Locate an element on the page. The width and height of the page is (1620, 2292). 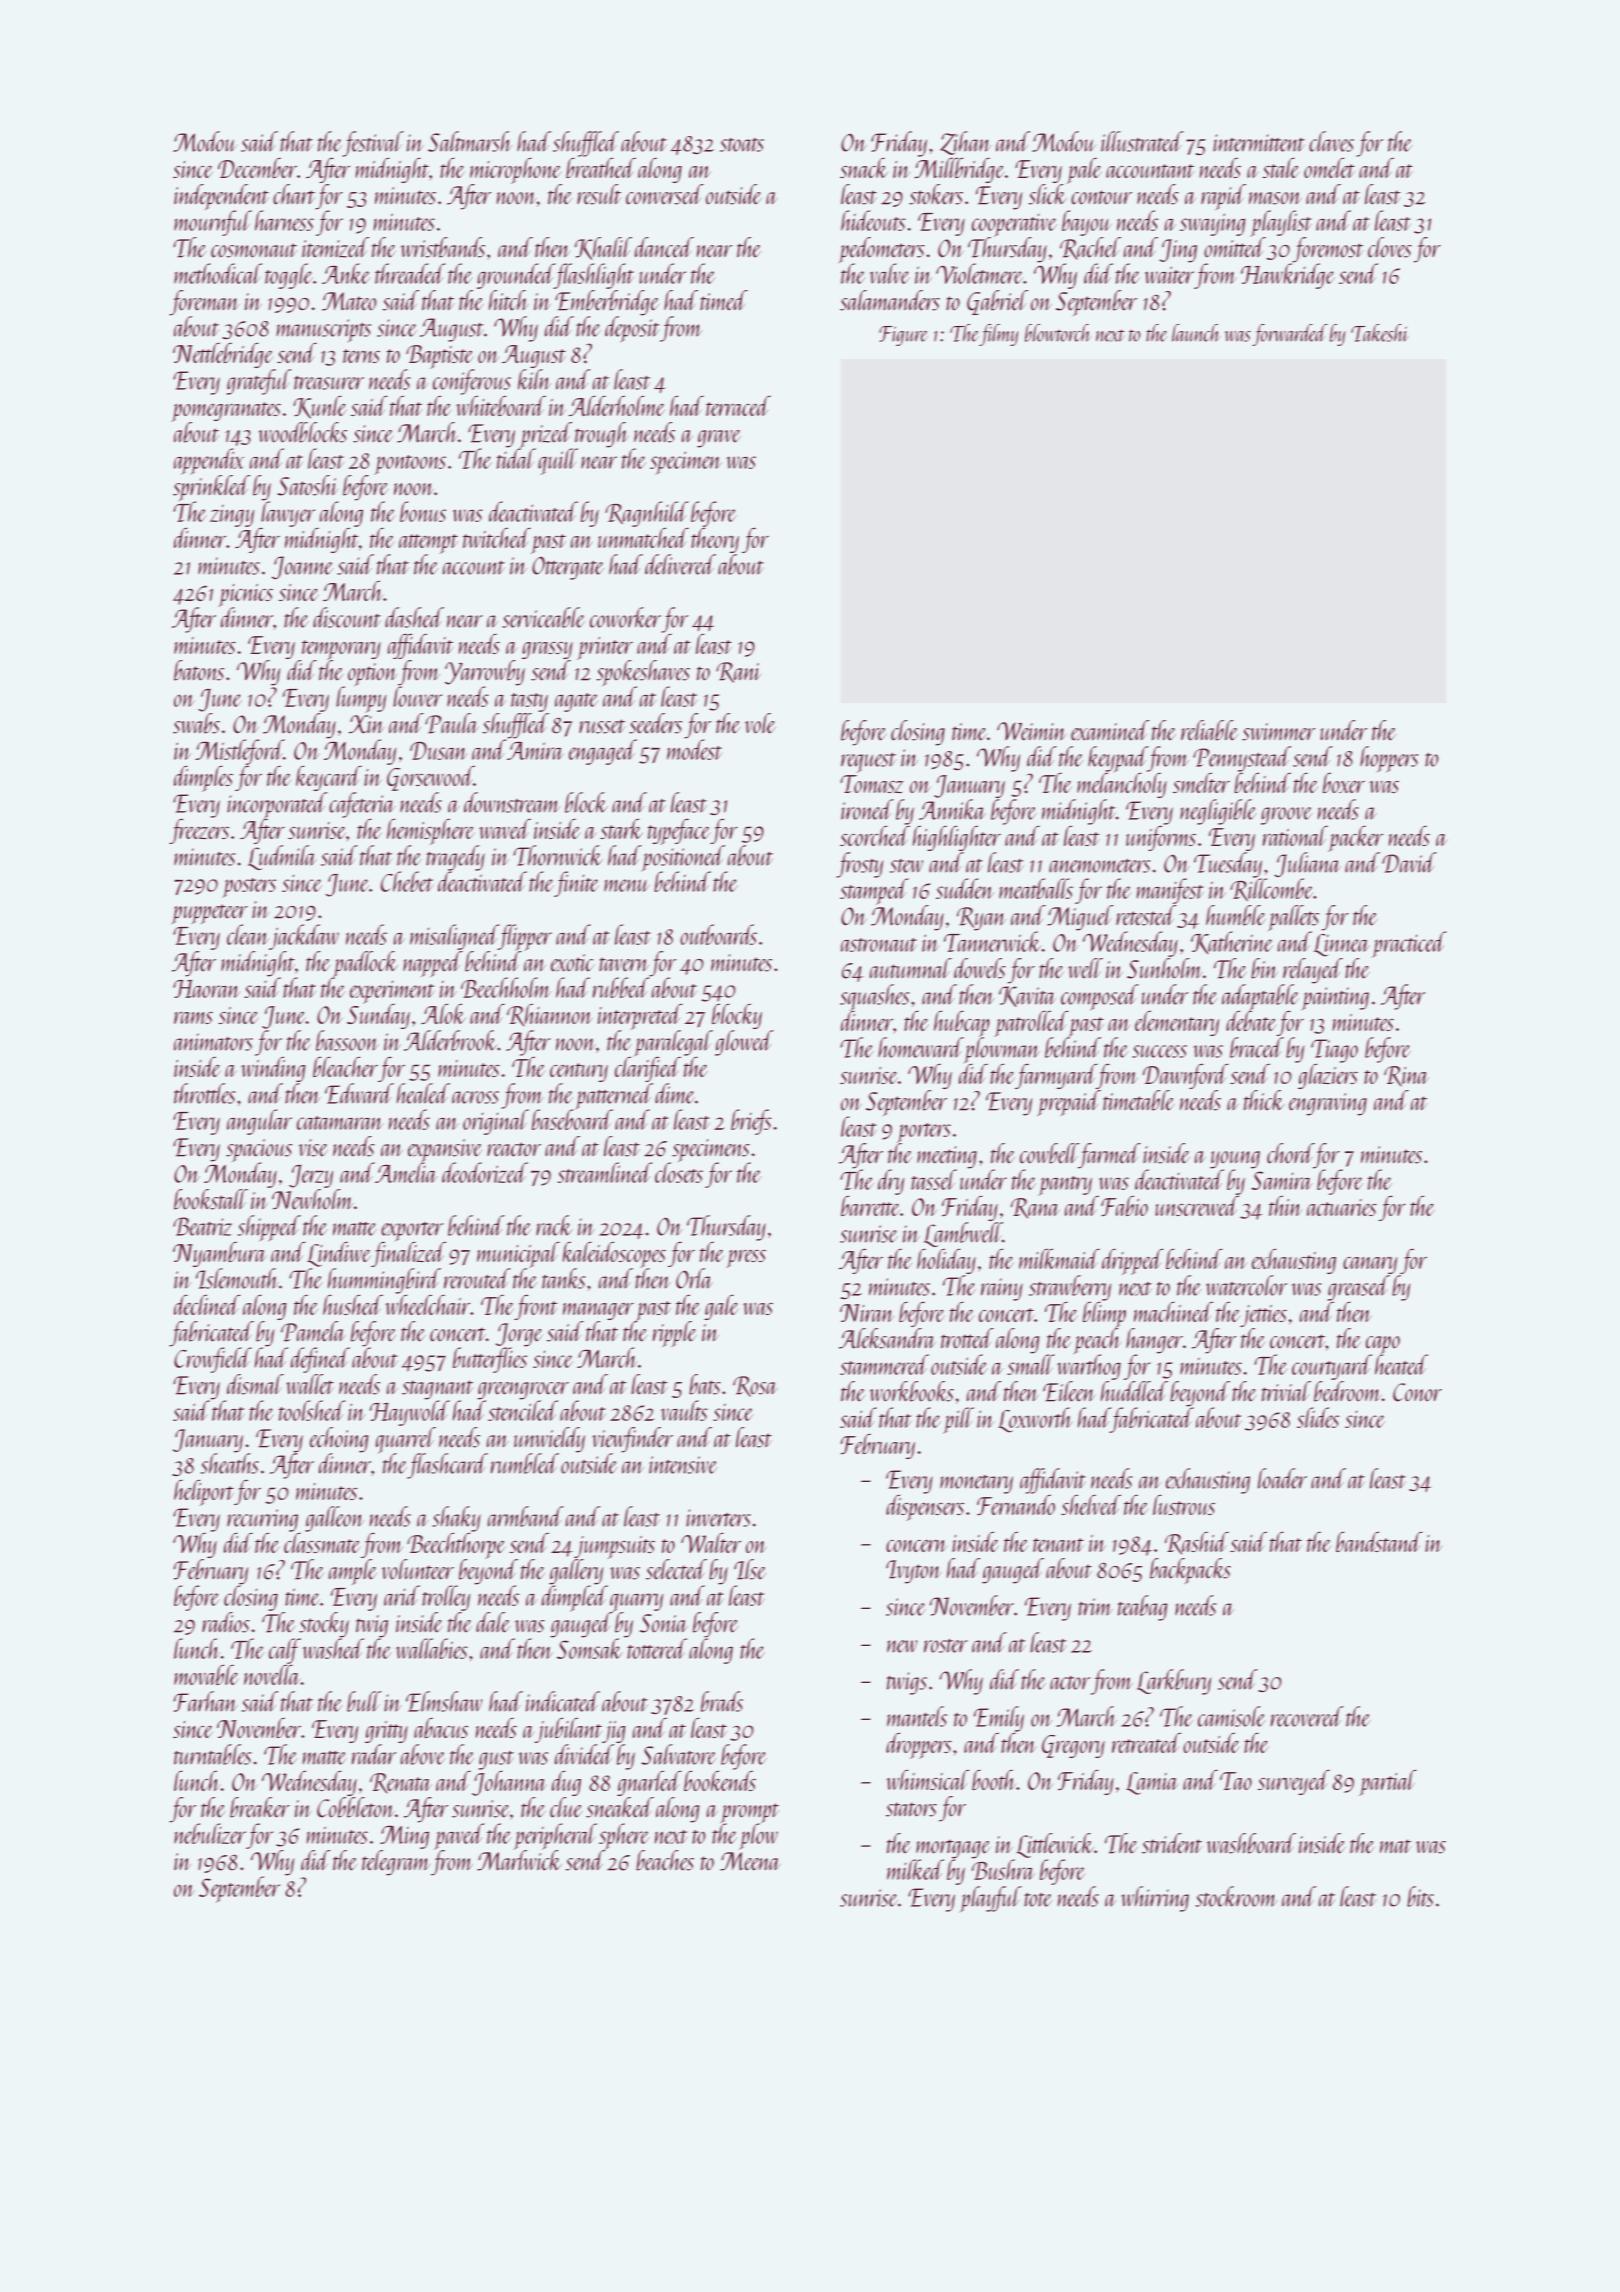
Nettlebridge is located at coordinates (223, 355).
